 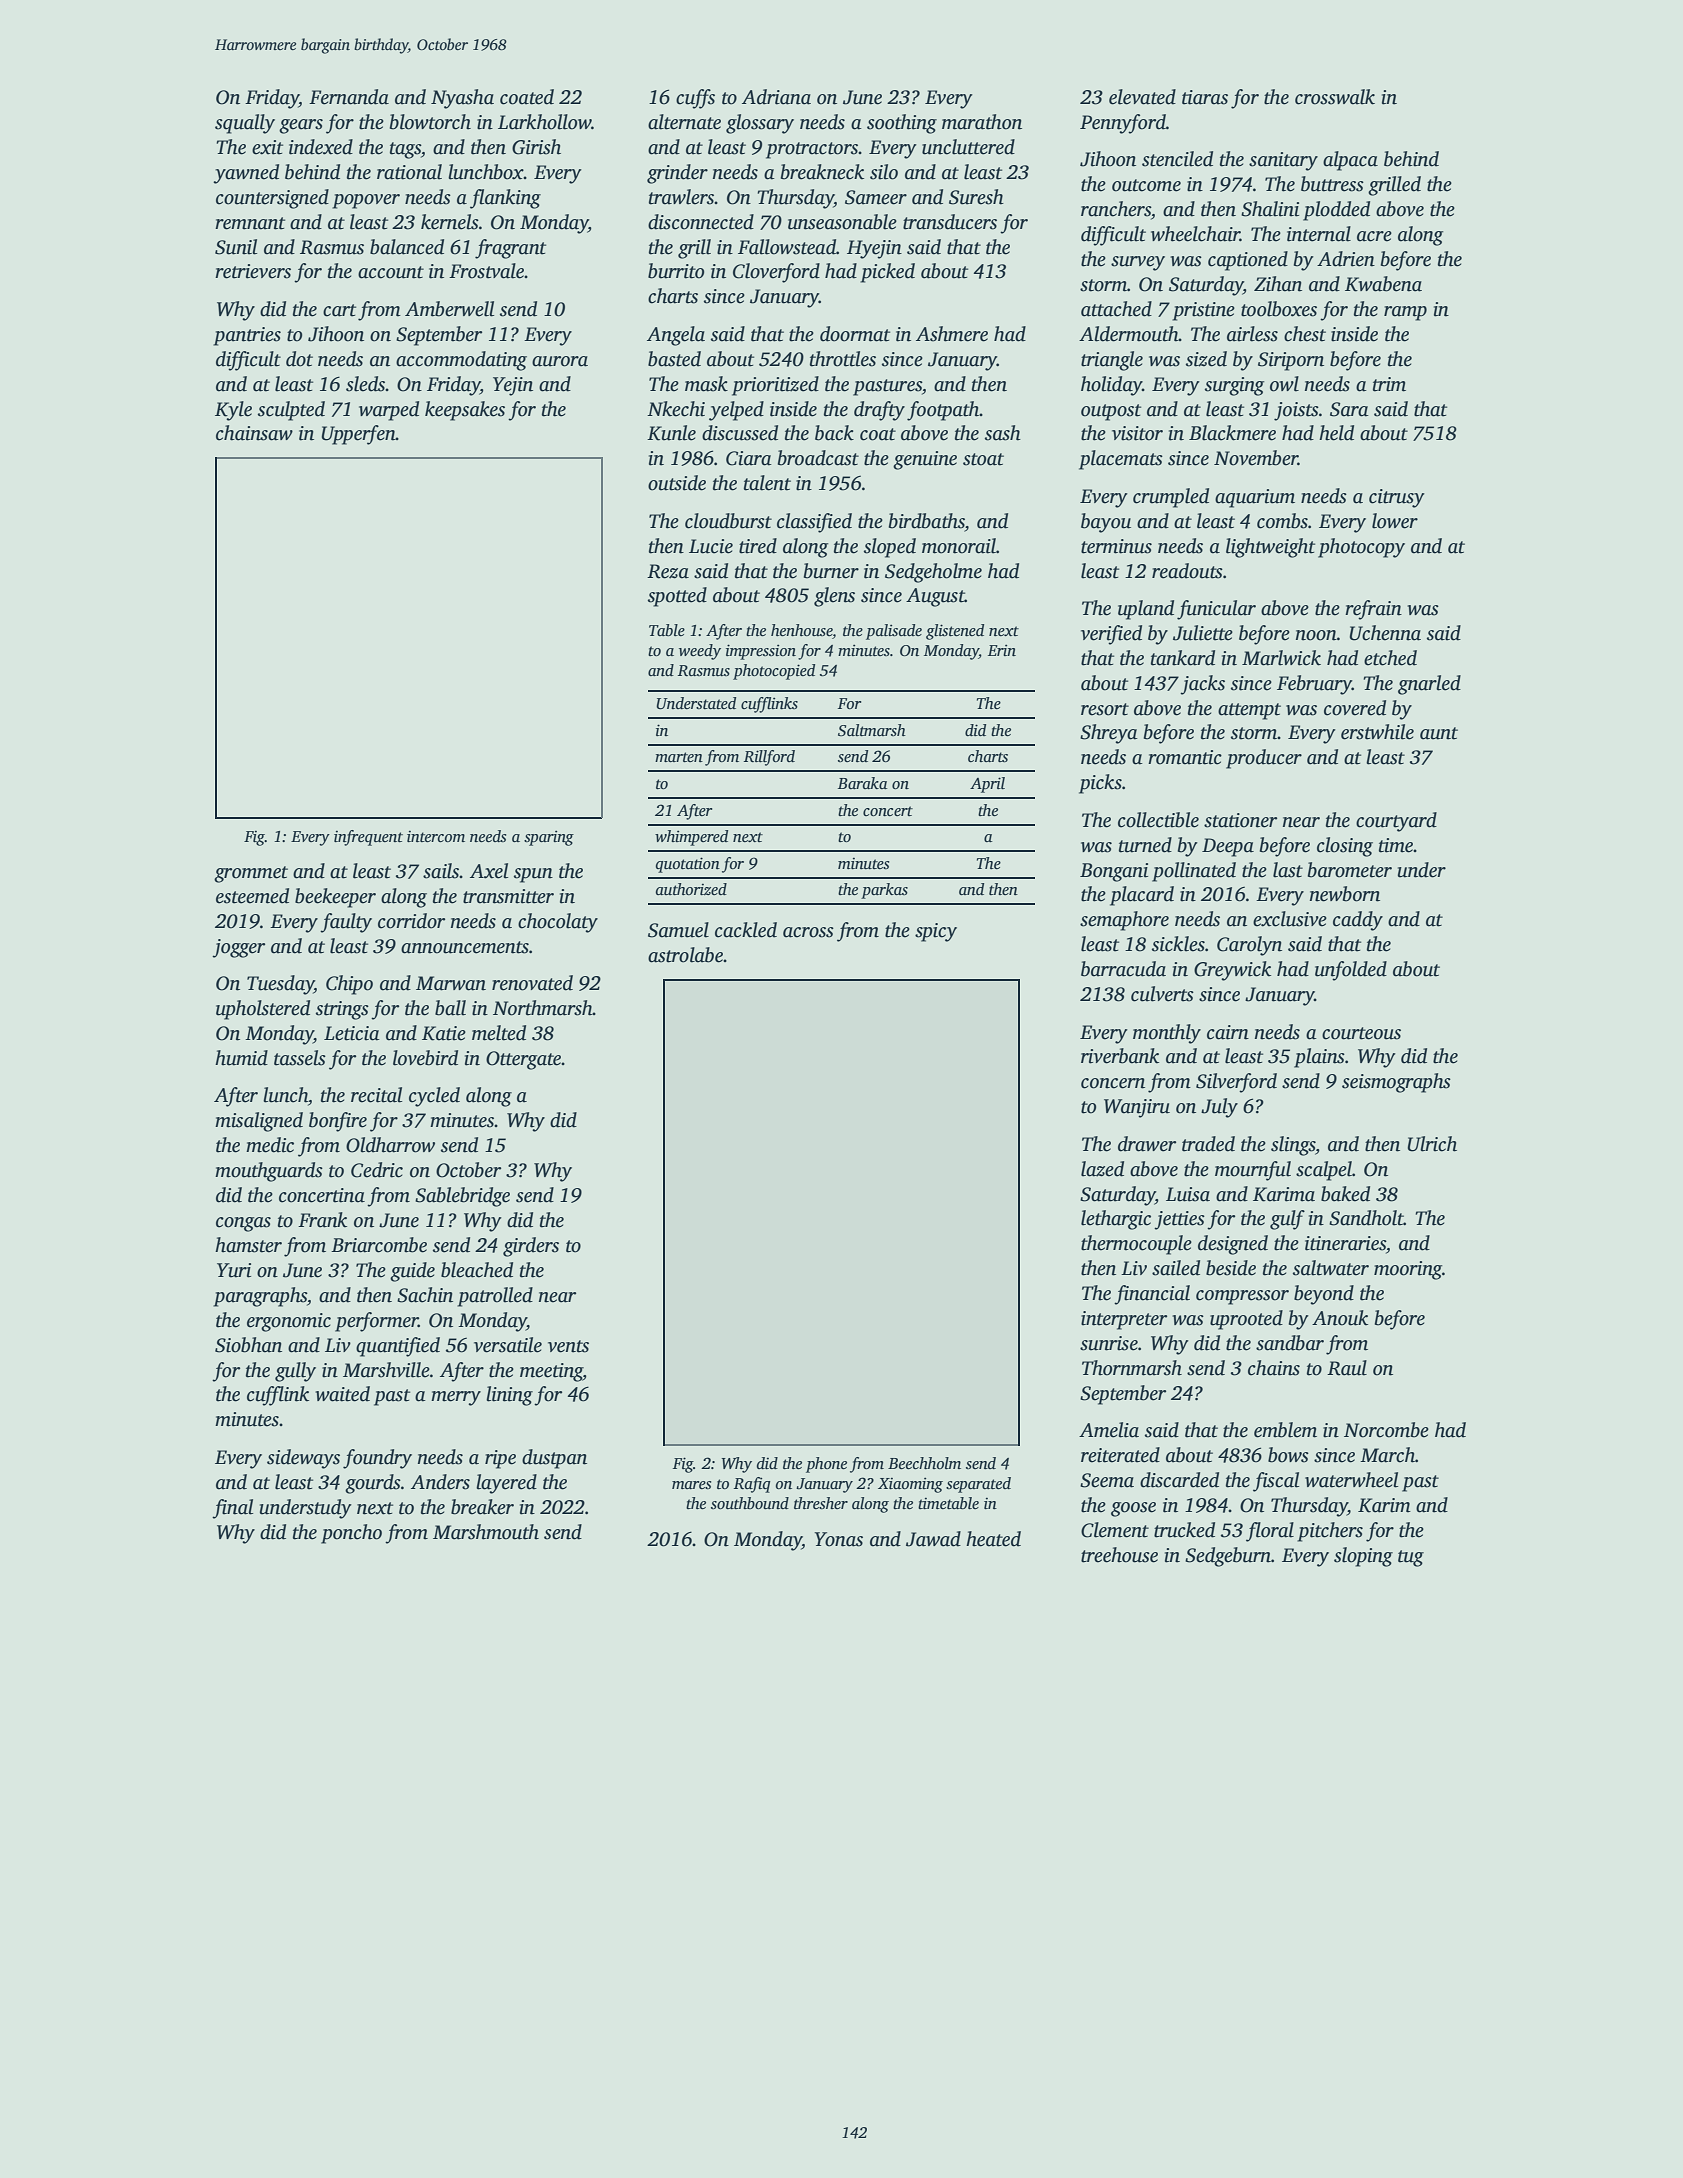 I want to click on Adriana, so click(x=776, y=97).
